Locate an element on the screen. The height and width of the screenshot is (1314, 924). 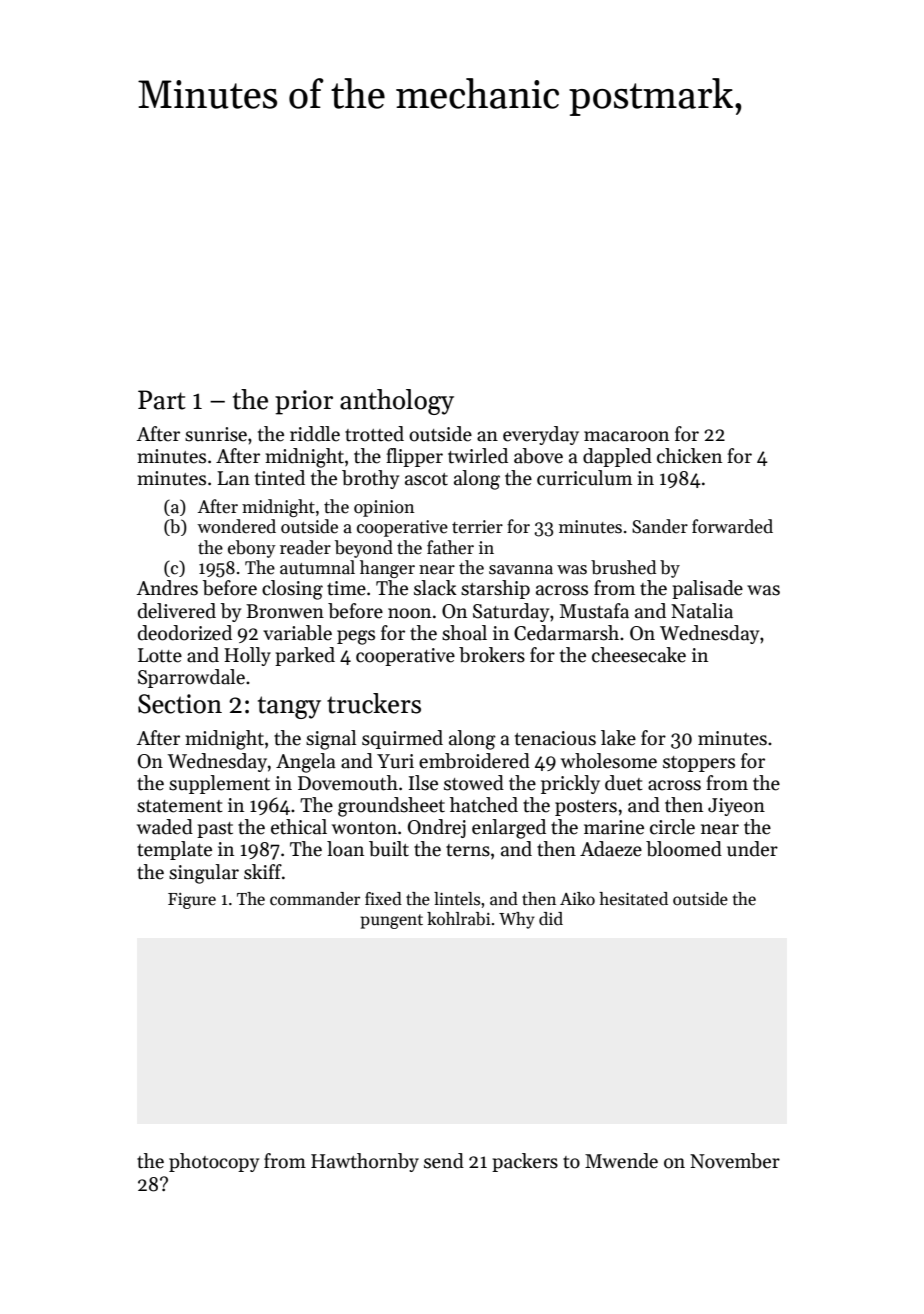
enlarged is located at coordinates (509, 829).
